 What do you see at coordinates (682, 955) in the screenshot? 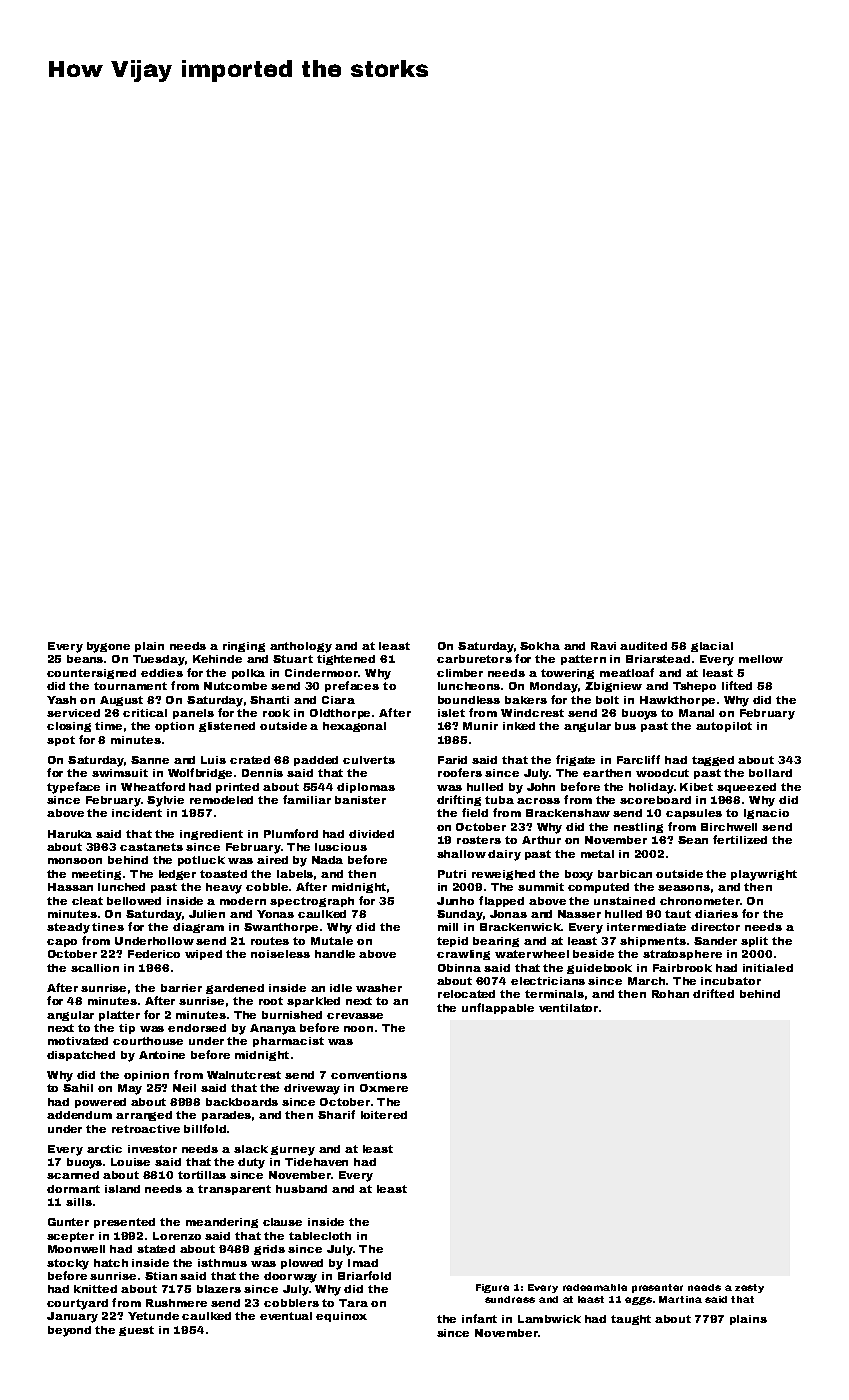
I see `stratosphere` at bounding box center [682, 955].
